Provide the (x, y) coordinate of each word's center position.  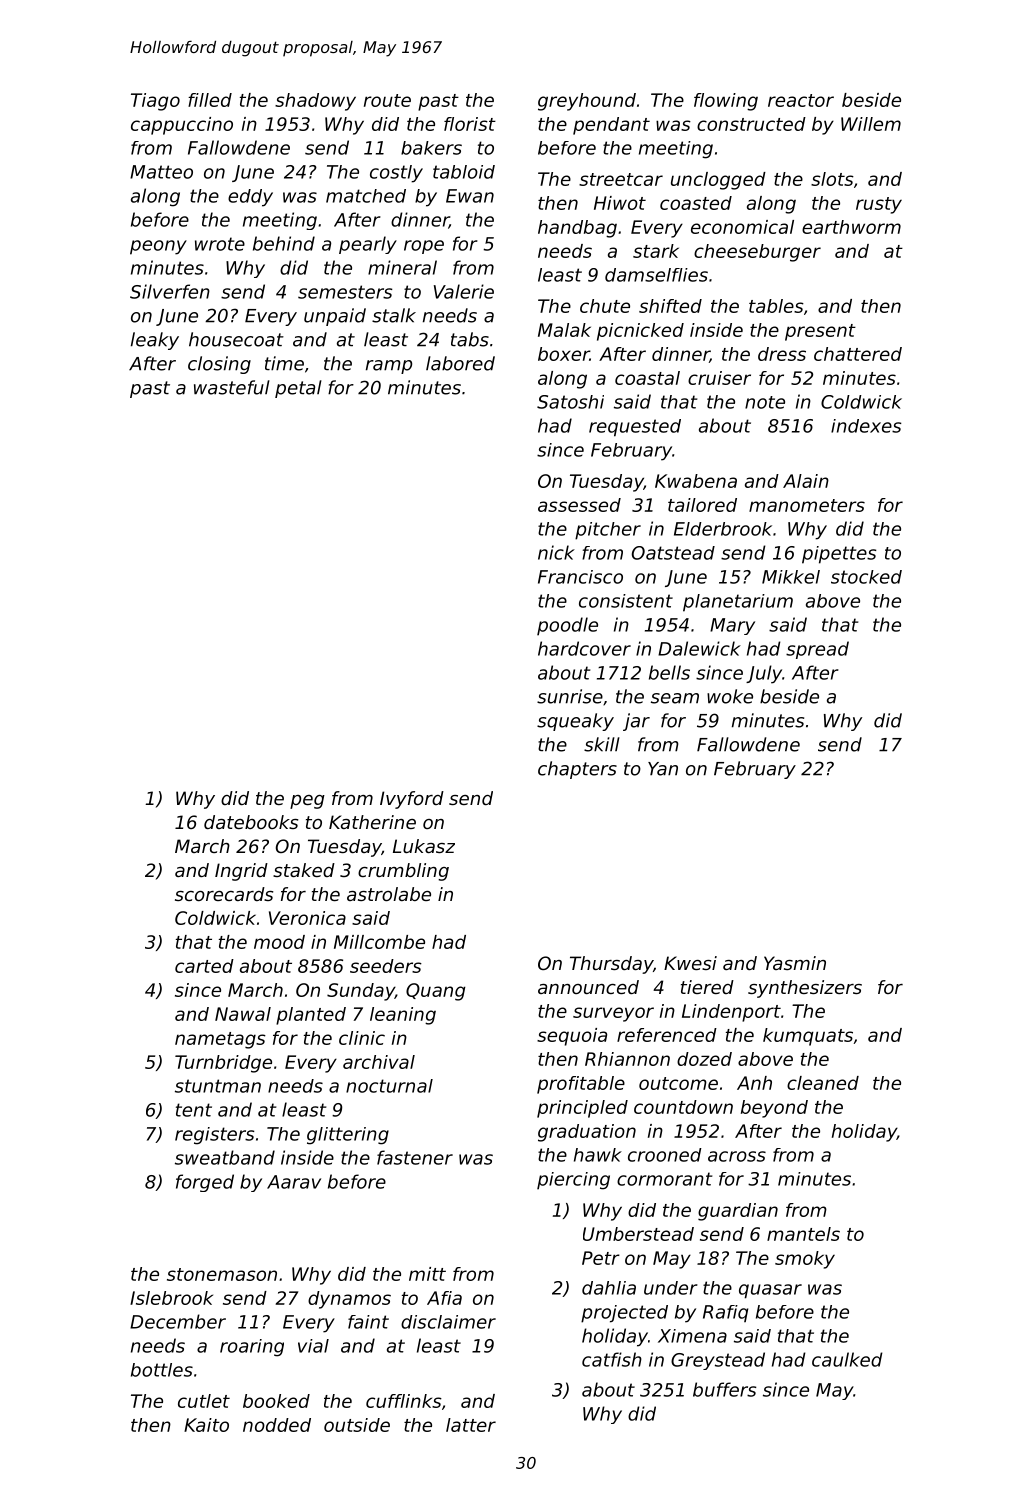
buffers (724, 1389)
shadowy (315, 102)
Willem (871, 124)
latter (471, 1425)
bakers (431, 148)
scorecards (224, 894)
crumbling (403, 872)
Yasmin (795, 963)
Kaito (206, 1425)
